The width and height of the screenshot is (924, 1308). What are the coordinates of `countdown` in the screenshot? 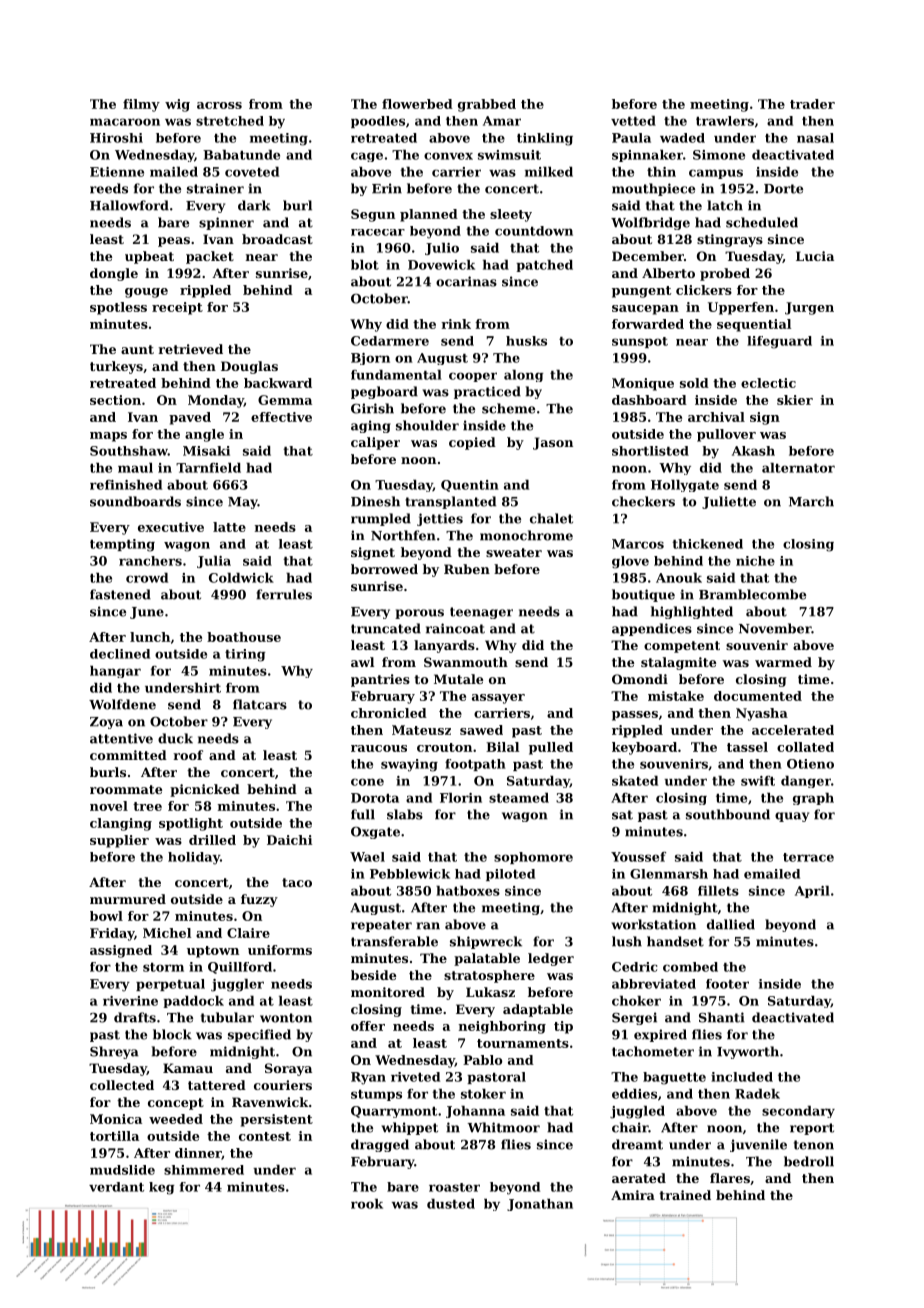 It's located at (534, 231).
